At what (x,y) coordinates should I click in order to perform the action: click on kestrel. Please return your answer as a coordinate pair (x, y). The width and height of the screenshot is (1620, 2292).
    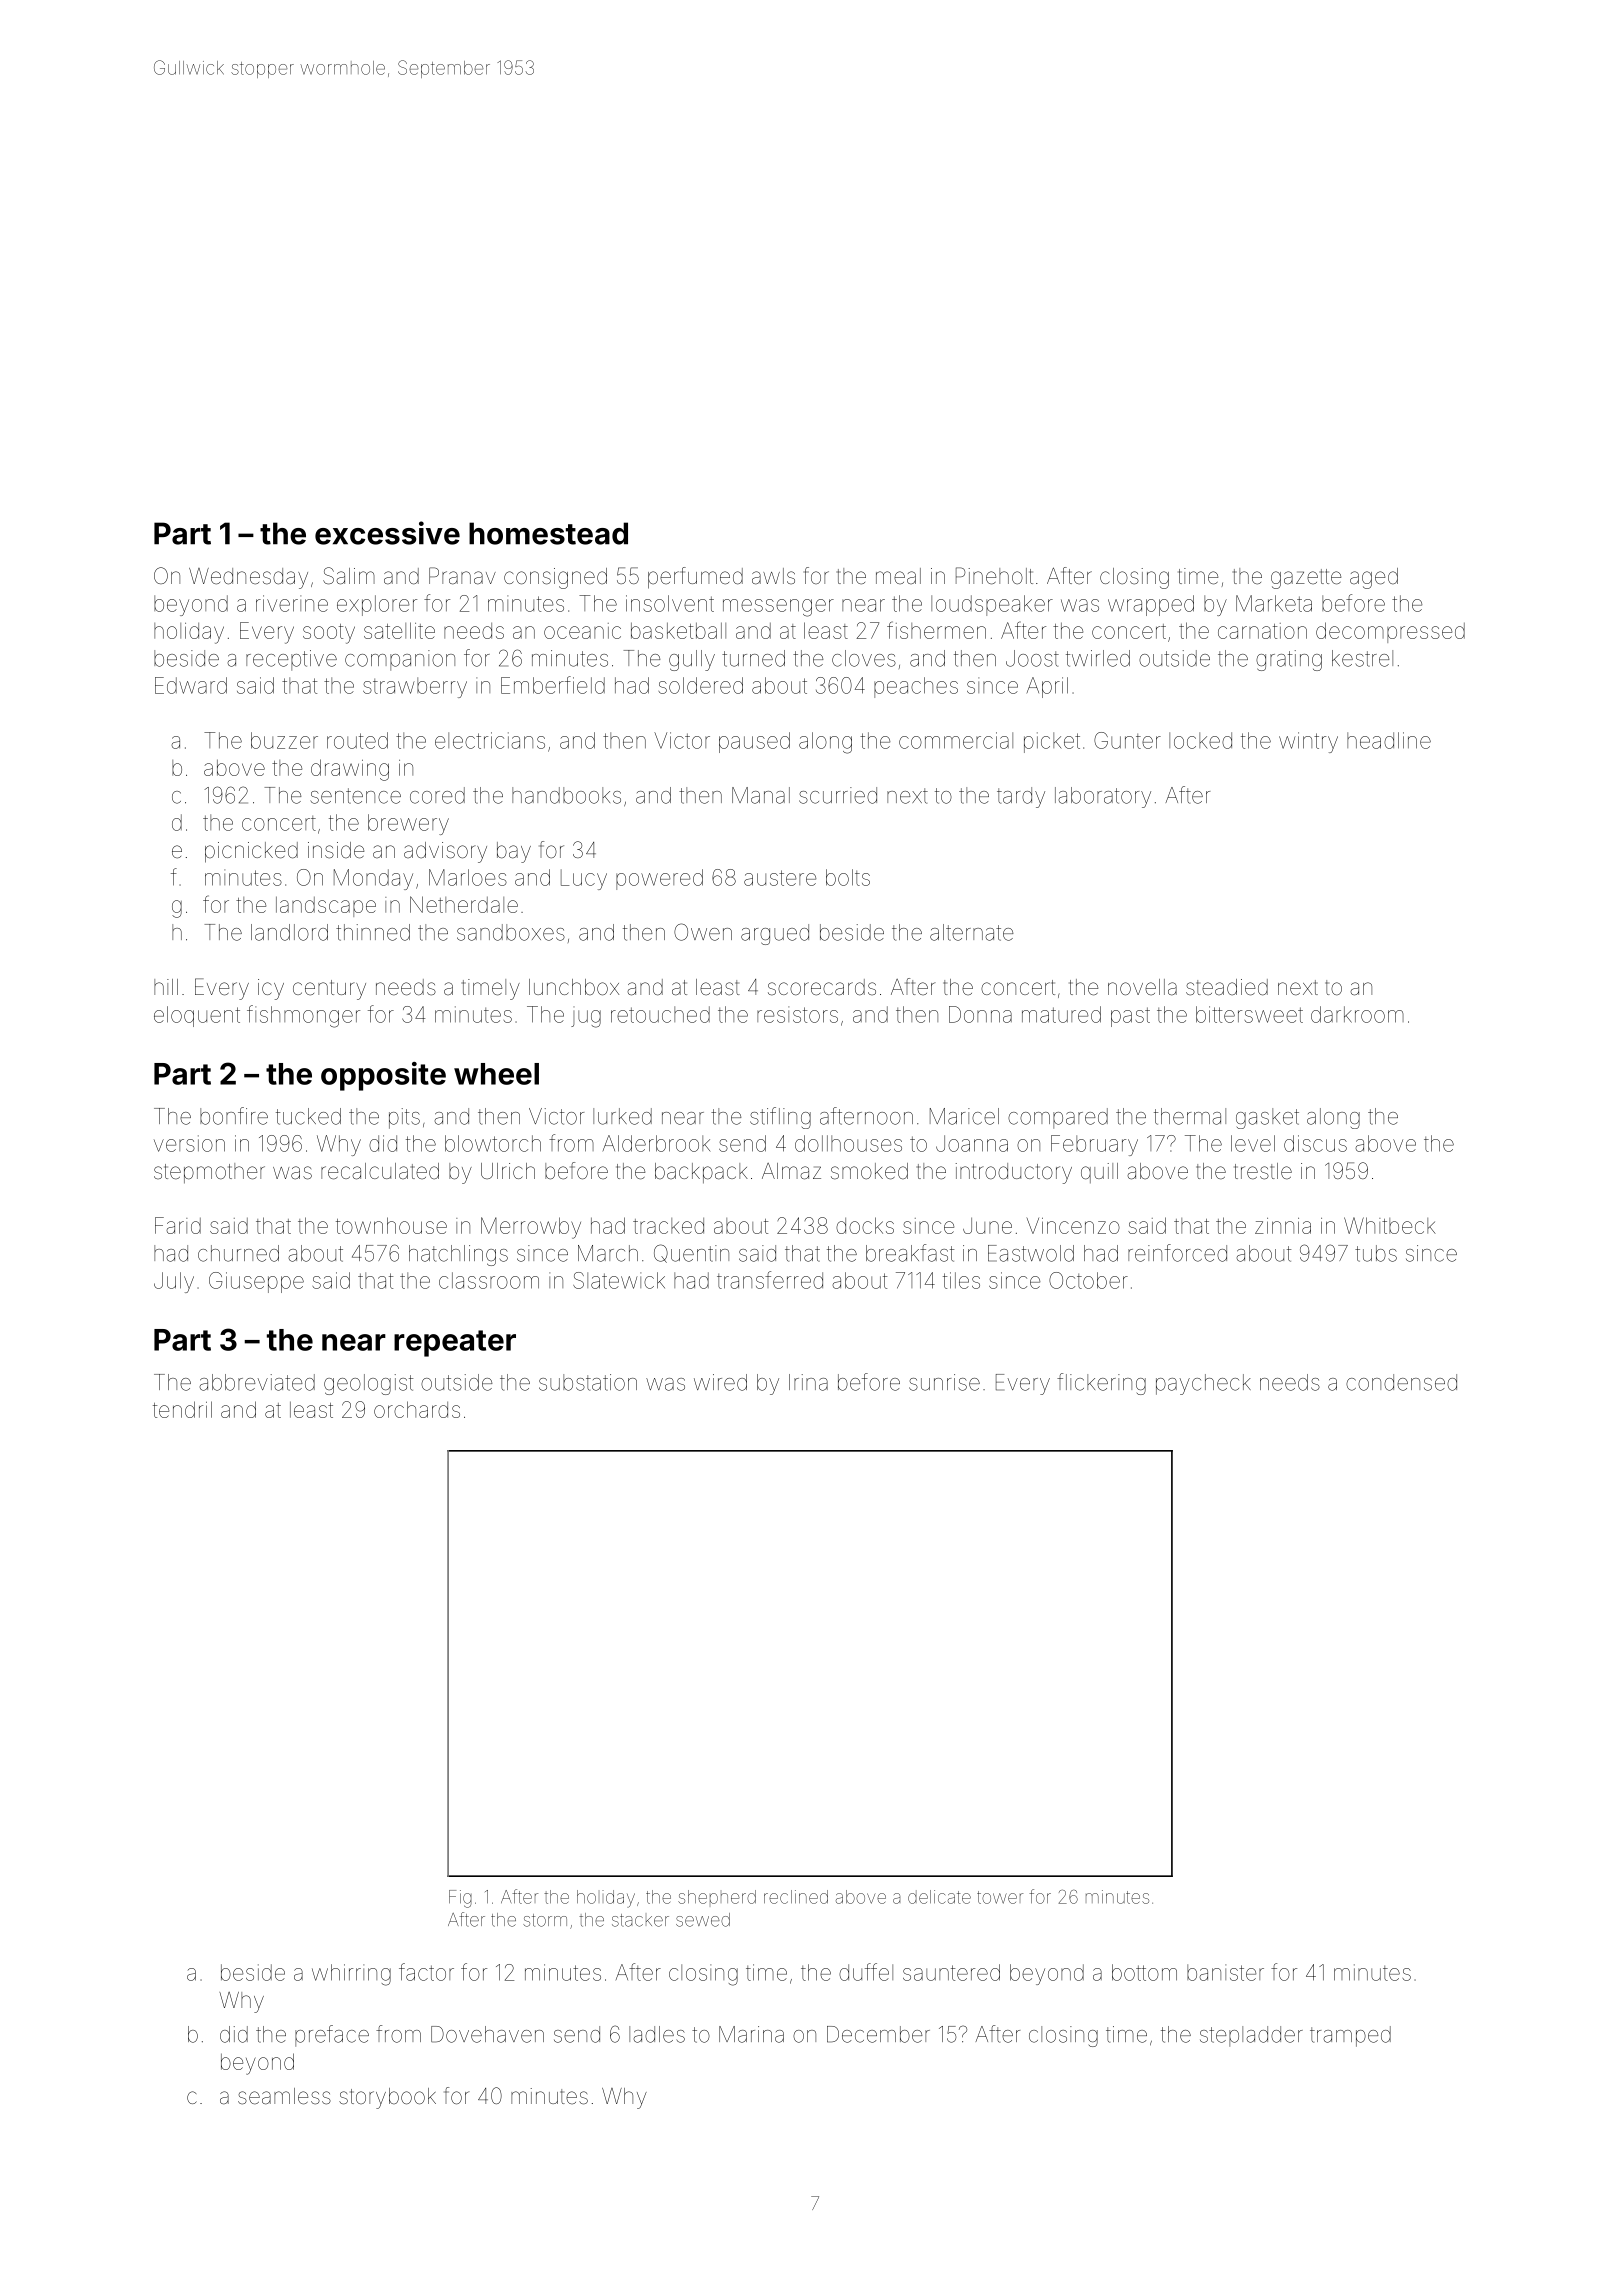
    Looking at the image, I should click on (1362, 658).
